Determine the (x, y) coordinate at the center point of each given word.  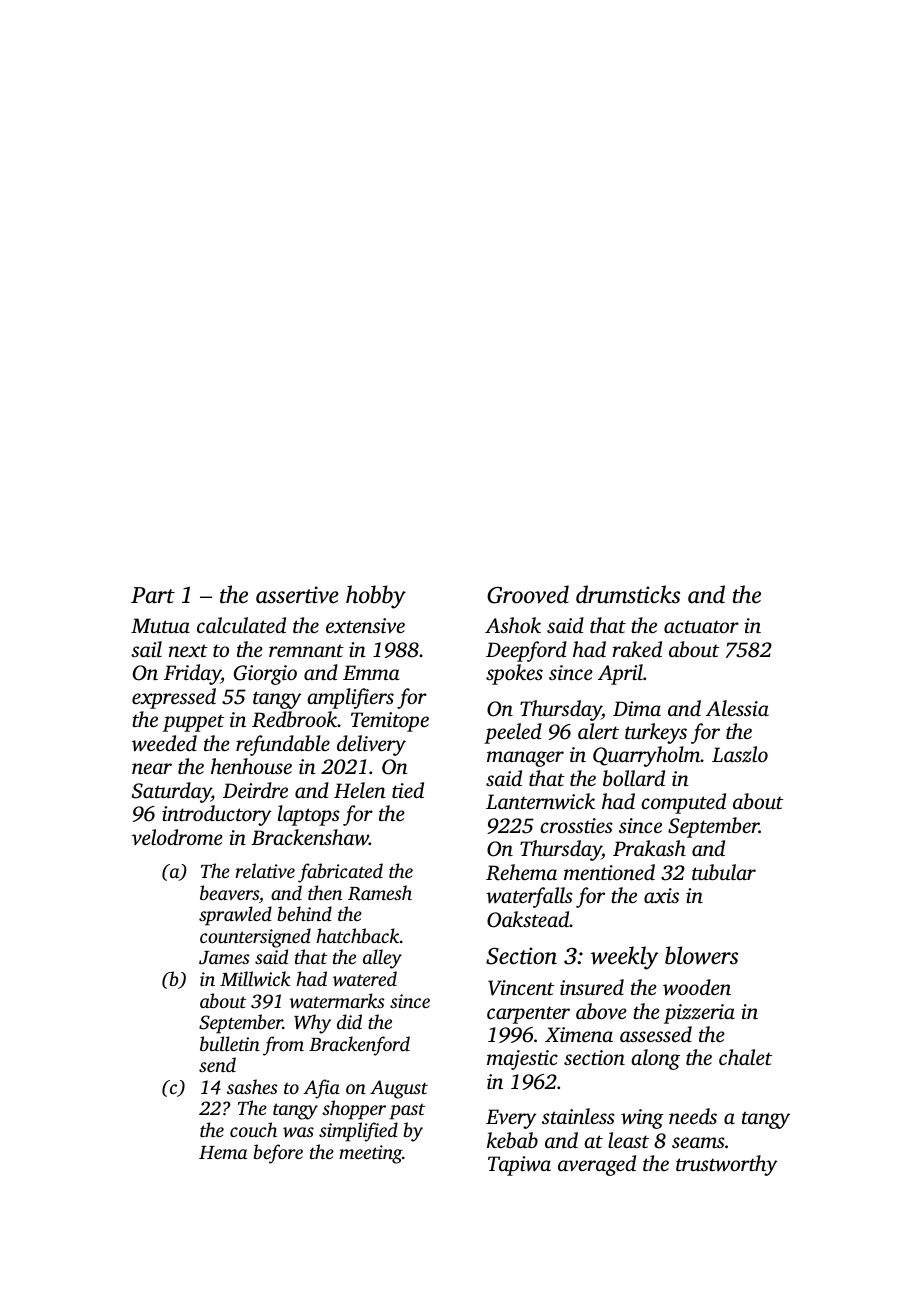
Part (153, 595)
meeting (370, 1154)
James (224, 958)
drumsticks (628, 594)
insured (592, 987)
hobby (376, 597)
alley (382, 959)
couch (253, 1129)
